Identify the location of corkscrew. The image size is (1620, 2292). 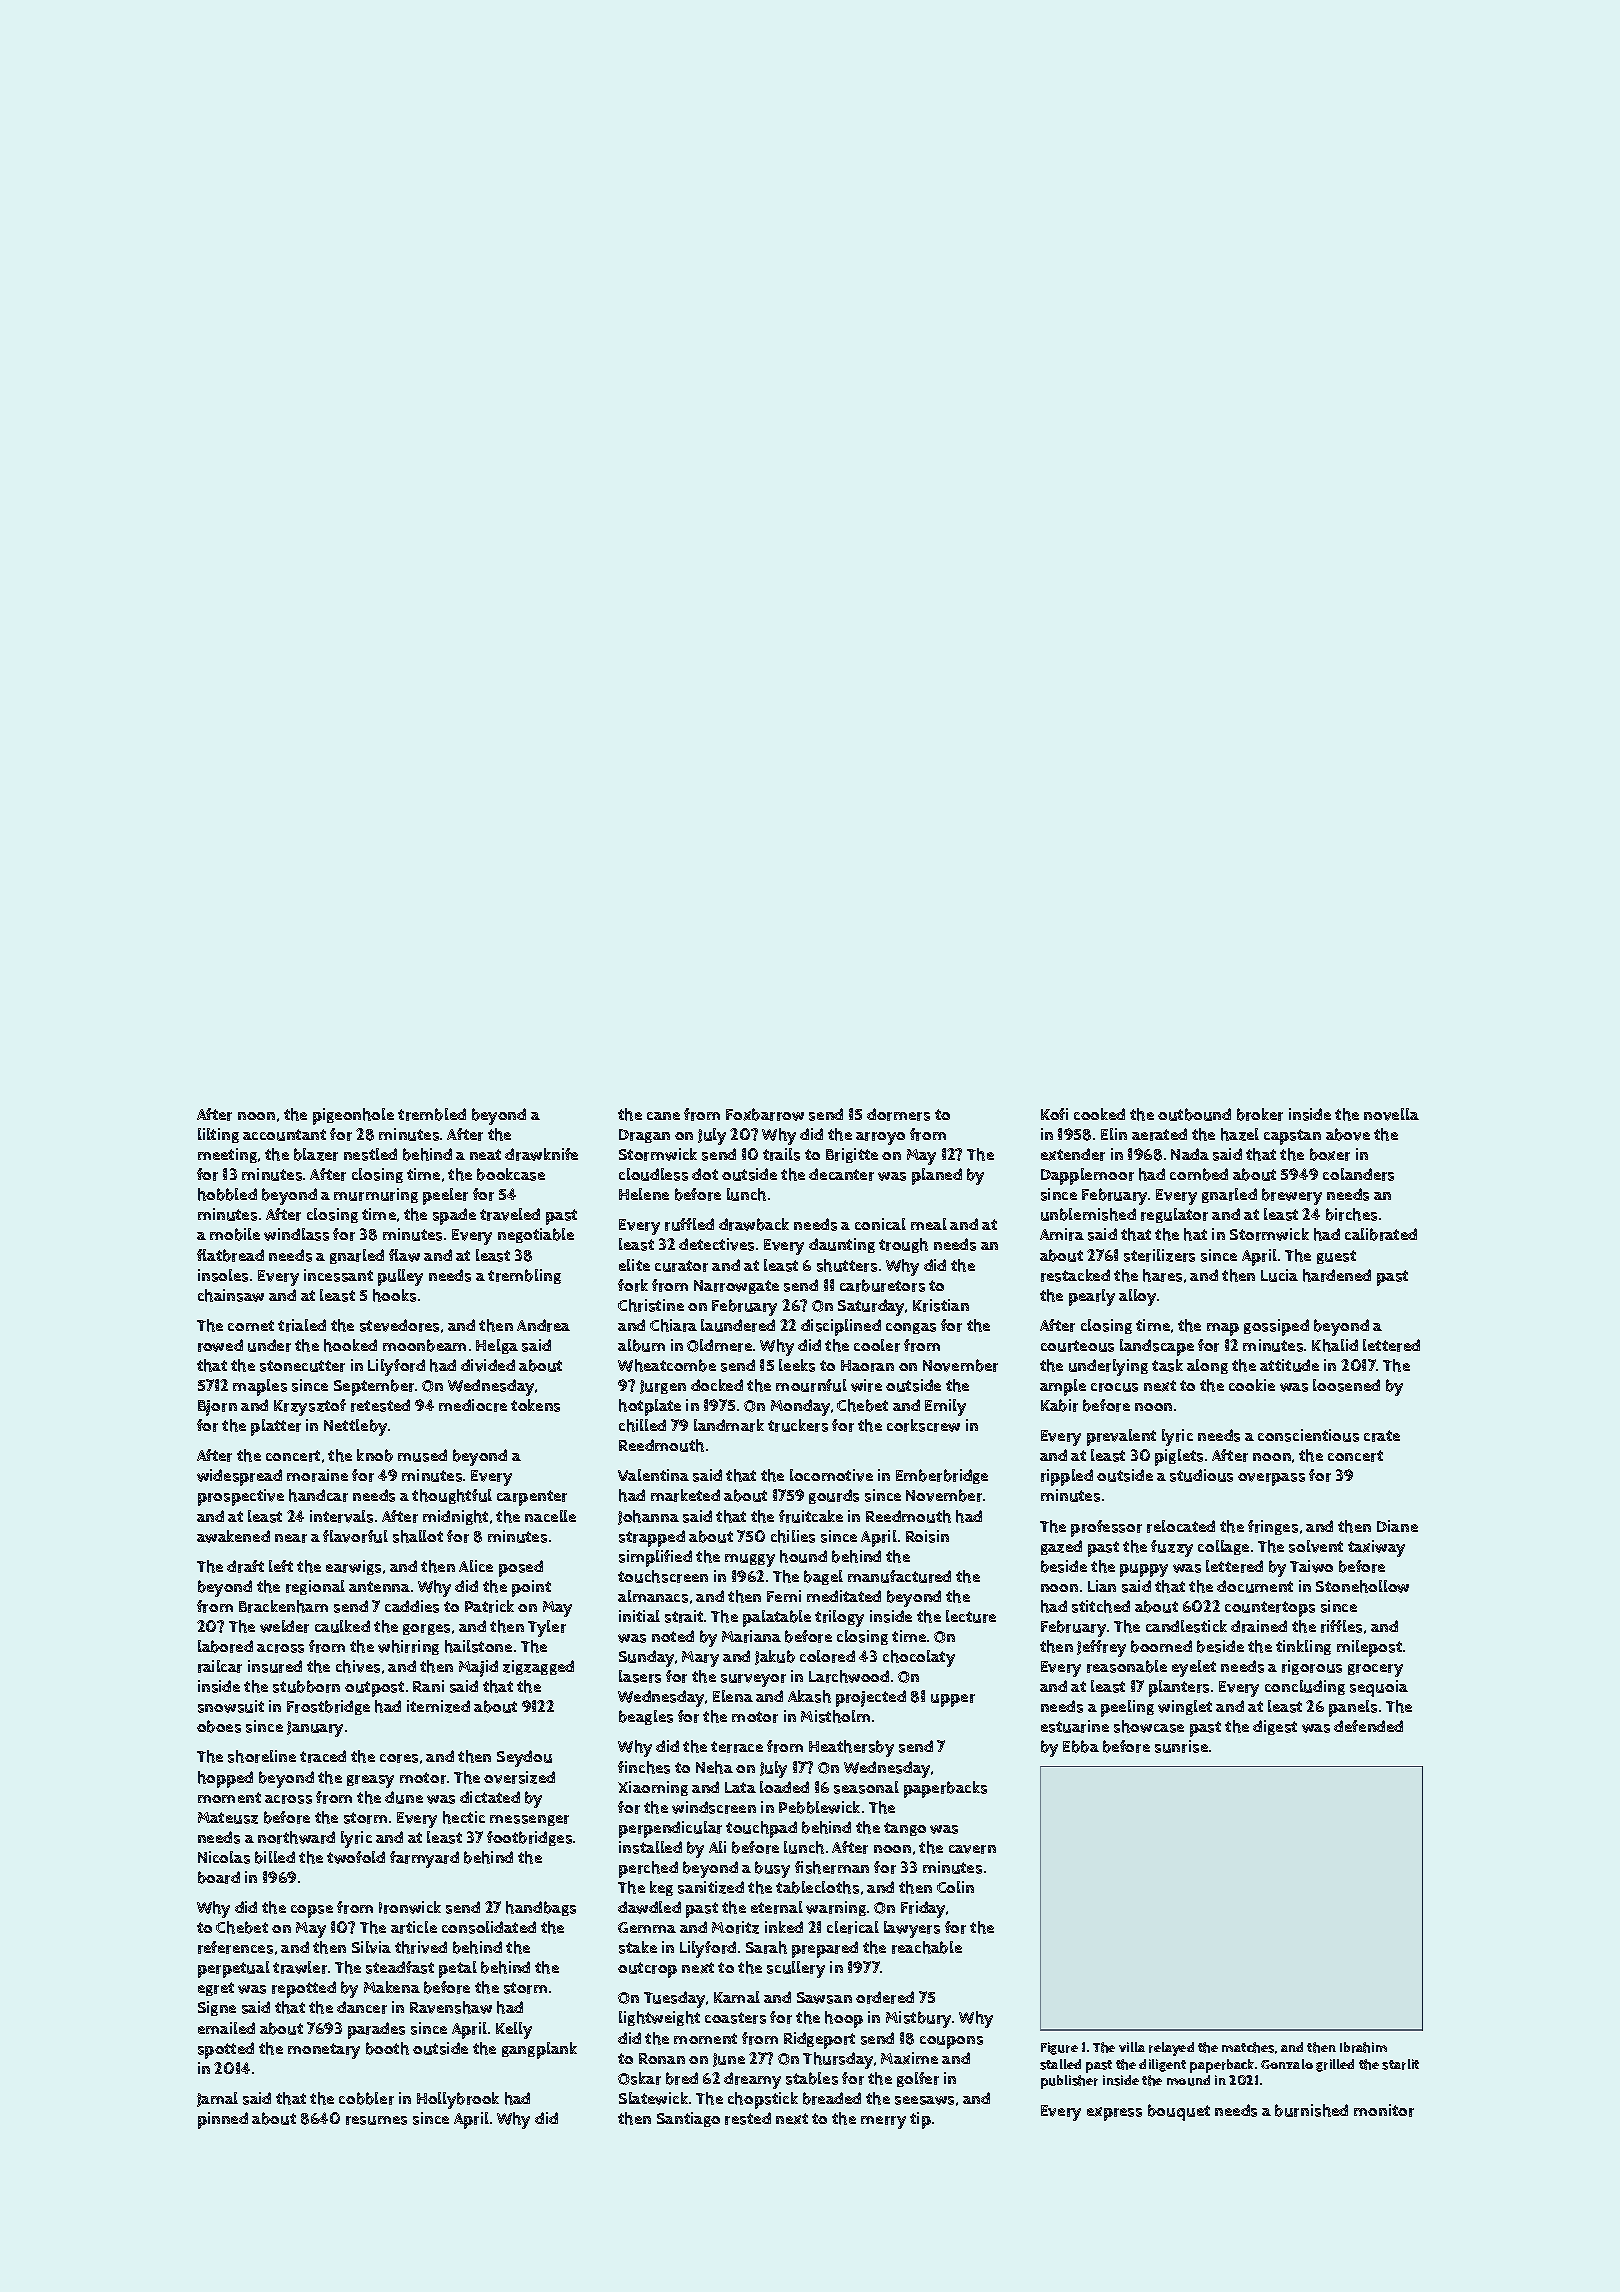
(923, 1425).
